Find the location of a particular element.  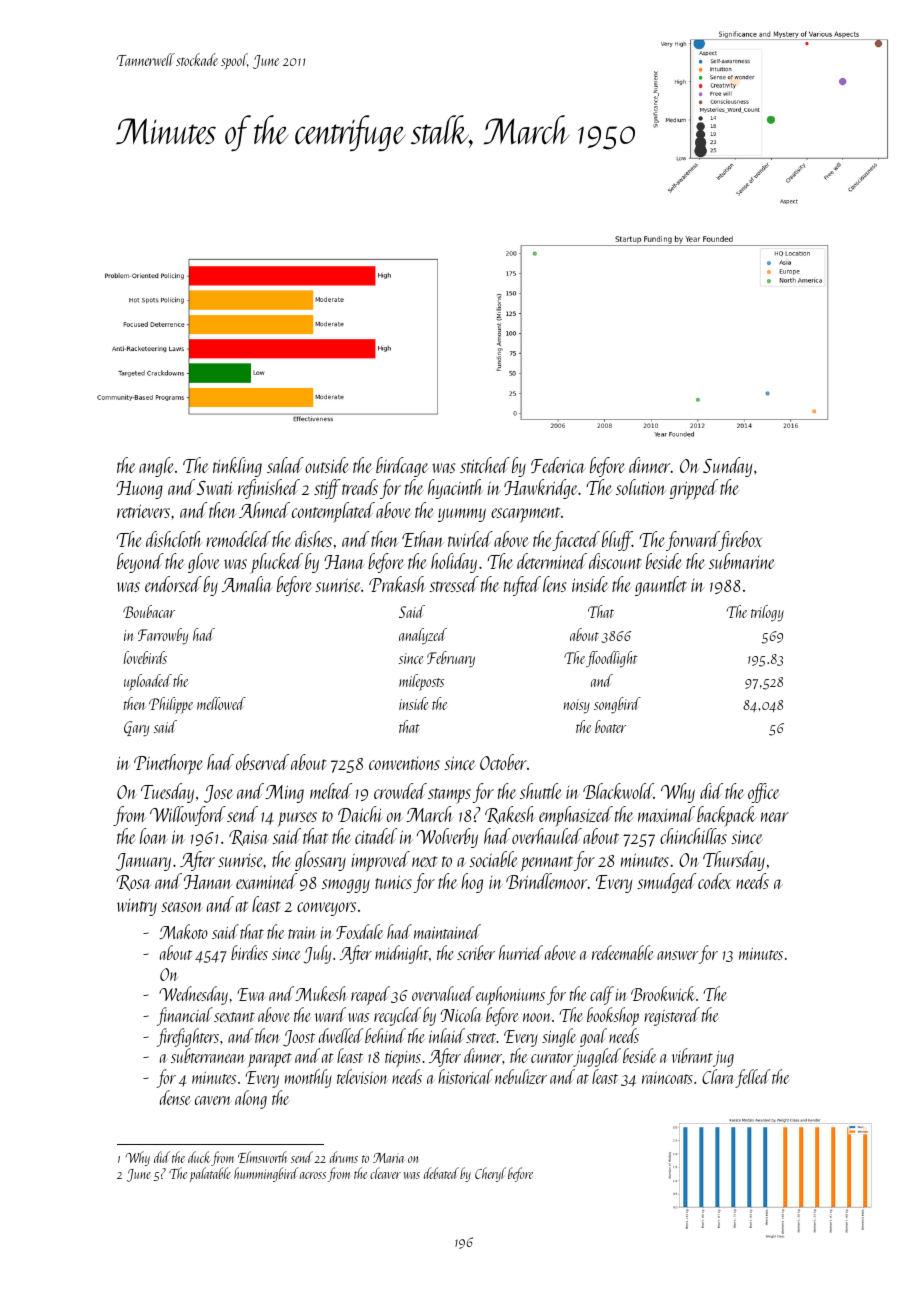

answer is located at coordinates (677, 955).
